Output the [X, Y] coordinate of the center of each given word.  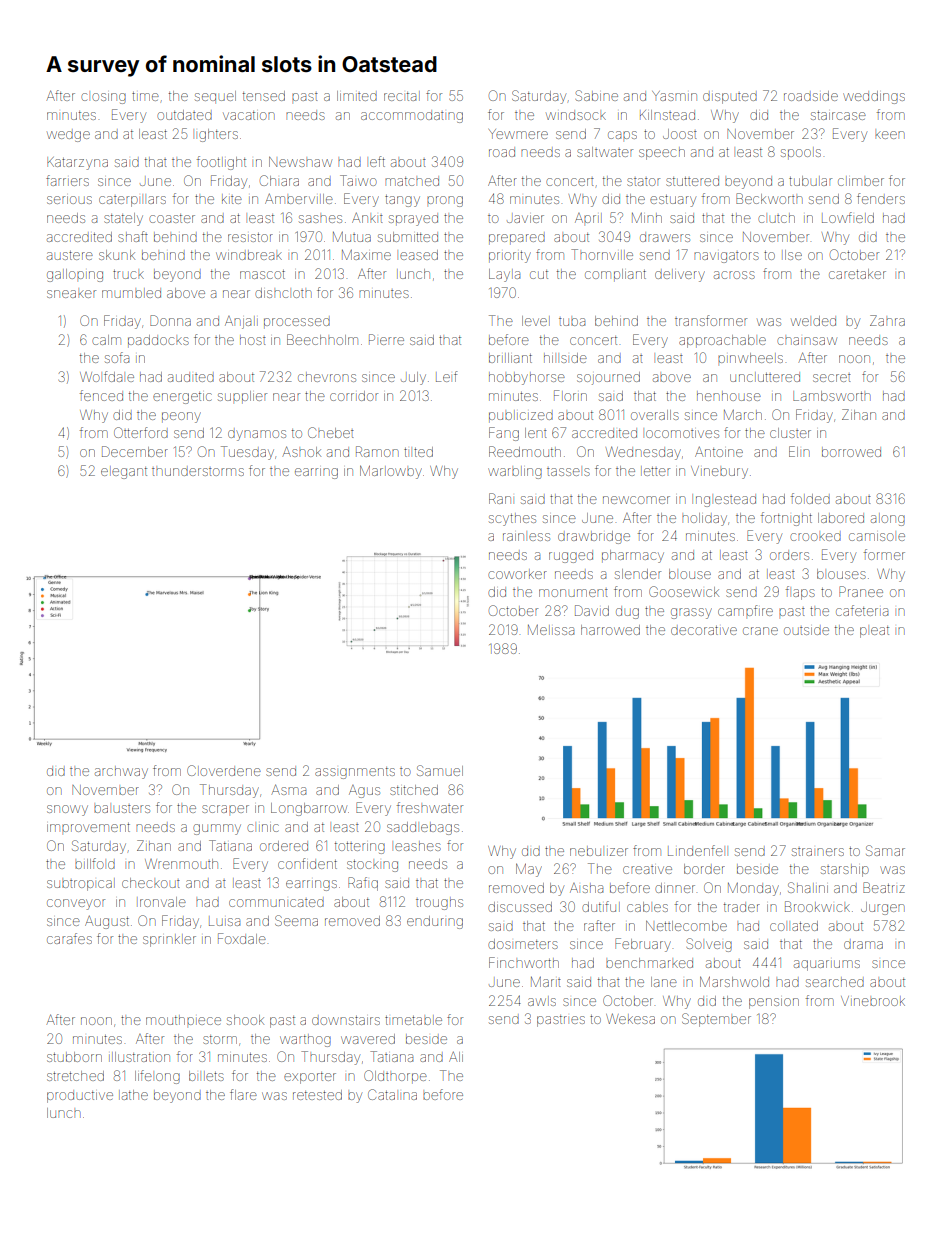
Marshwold [734, 981]
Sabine [596, 95]
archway [121, 772]
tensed [264, 96]
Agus [364, 791]
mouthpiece [183, 1020]
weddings [874, 97]
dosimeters [523, 944]
